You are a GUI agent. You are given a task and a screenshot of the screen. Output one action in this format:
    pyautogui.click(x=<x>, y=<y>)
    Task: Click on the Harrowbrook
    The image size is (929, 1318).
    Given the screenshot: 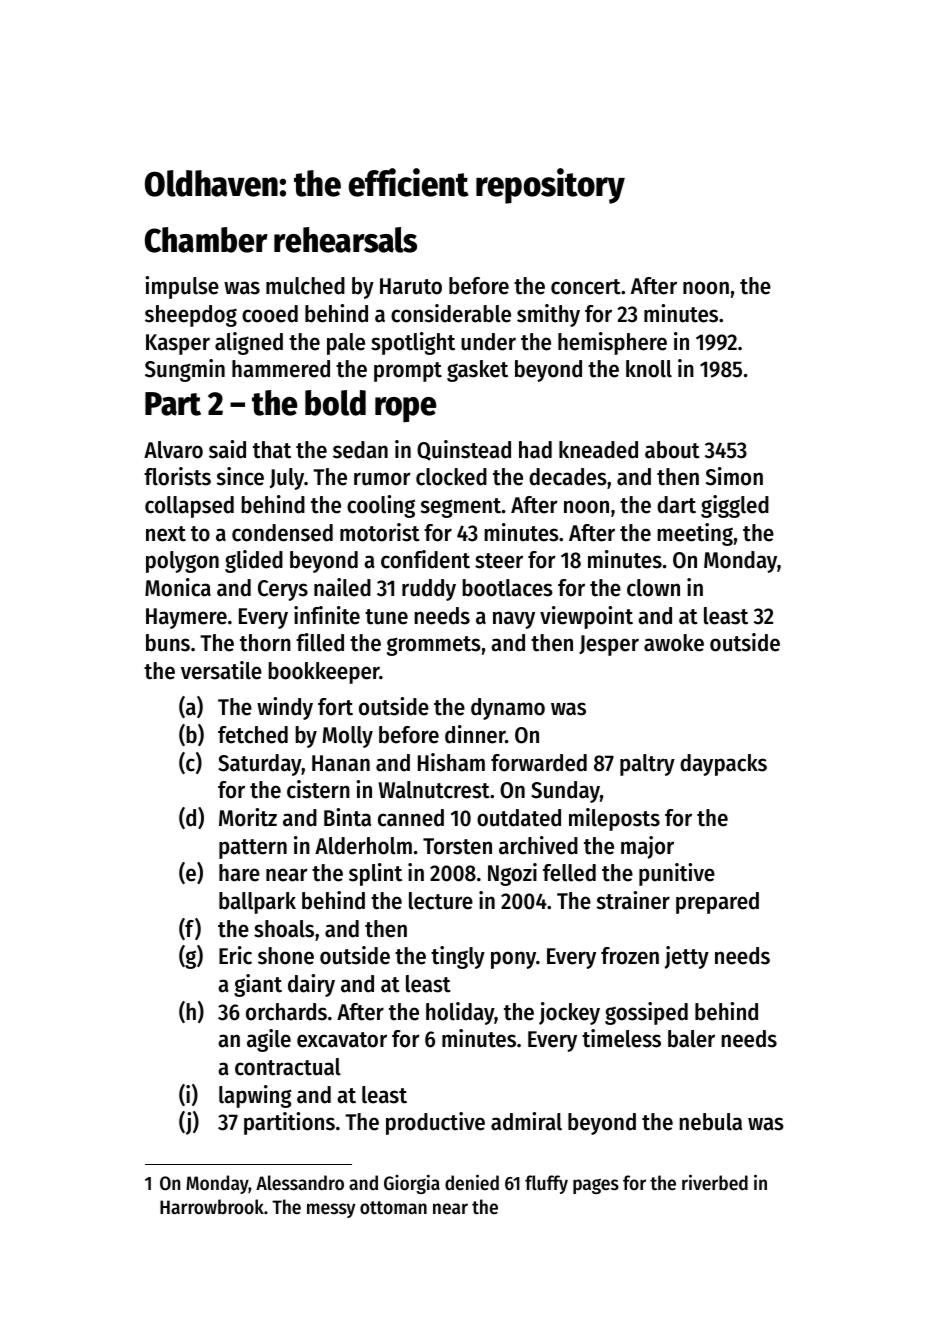 What is the action you would take?
    pyautogui.click(x=212, y=1206)
